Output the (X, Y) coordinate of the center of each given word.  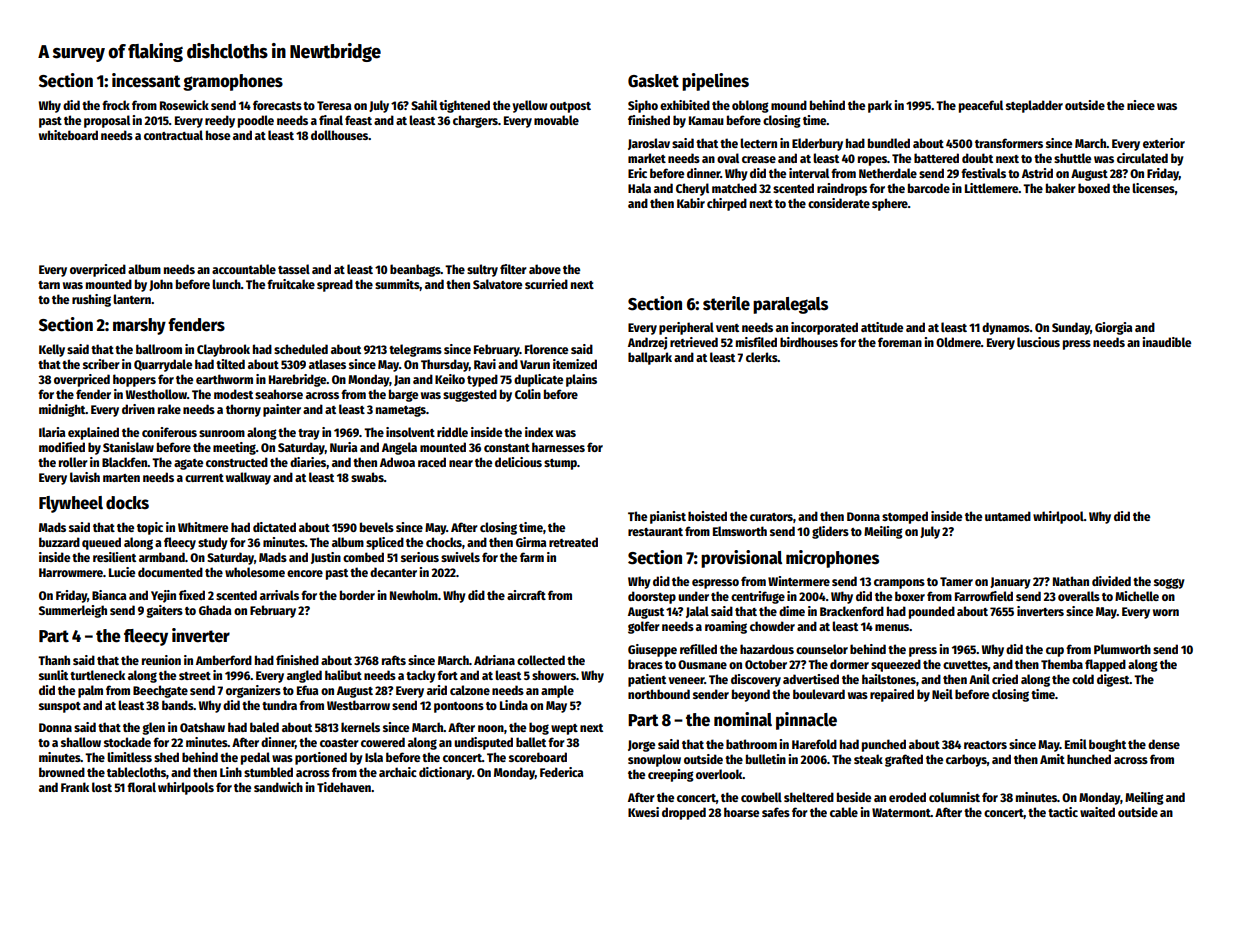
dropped (684, 813)
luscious (1038, 342)
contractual (173, 135)
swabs (367, 477)
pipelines (715, 82)
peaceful (981, 106)
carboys (966, 760)
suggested (470, 395)
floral (141, 787)
